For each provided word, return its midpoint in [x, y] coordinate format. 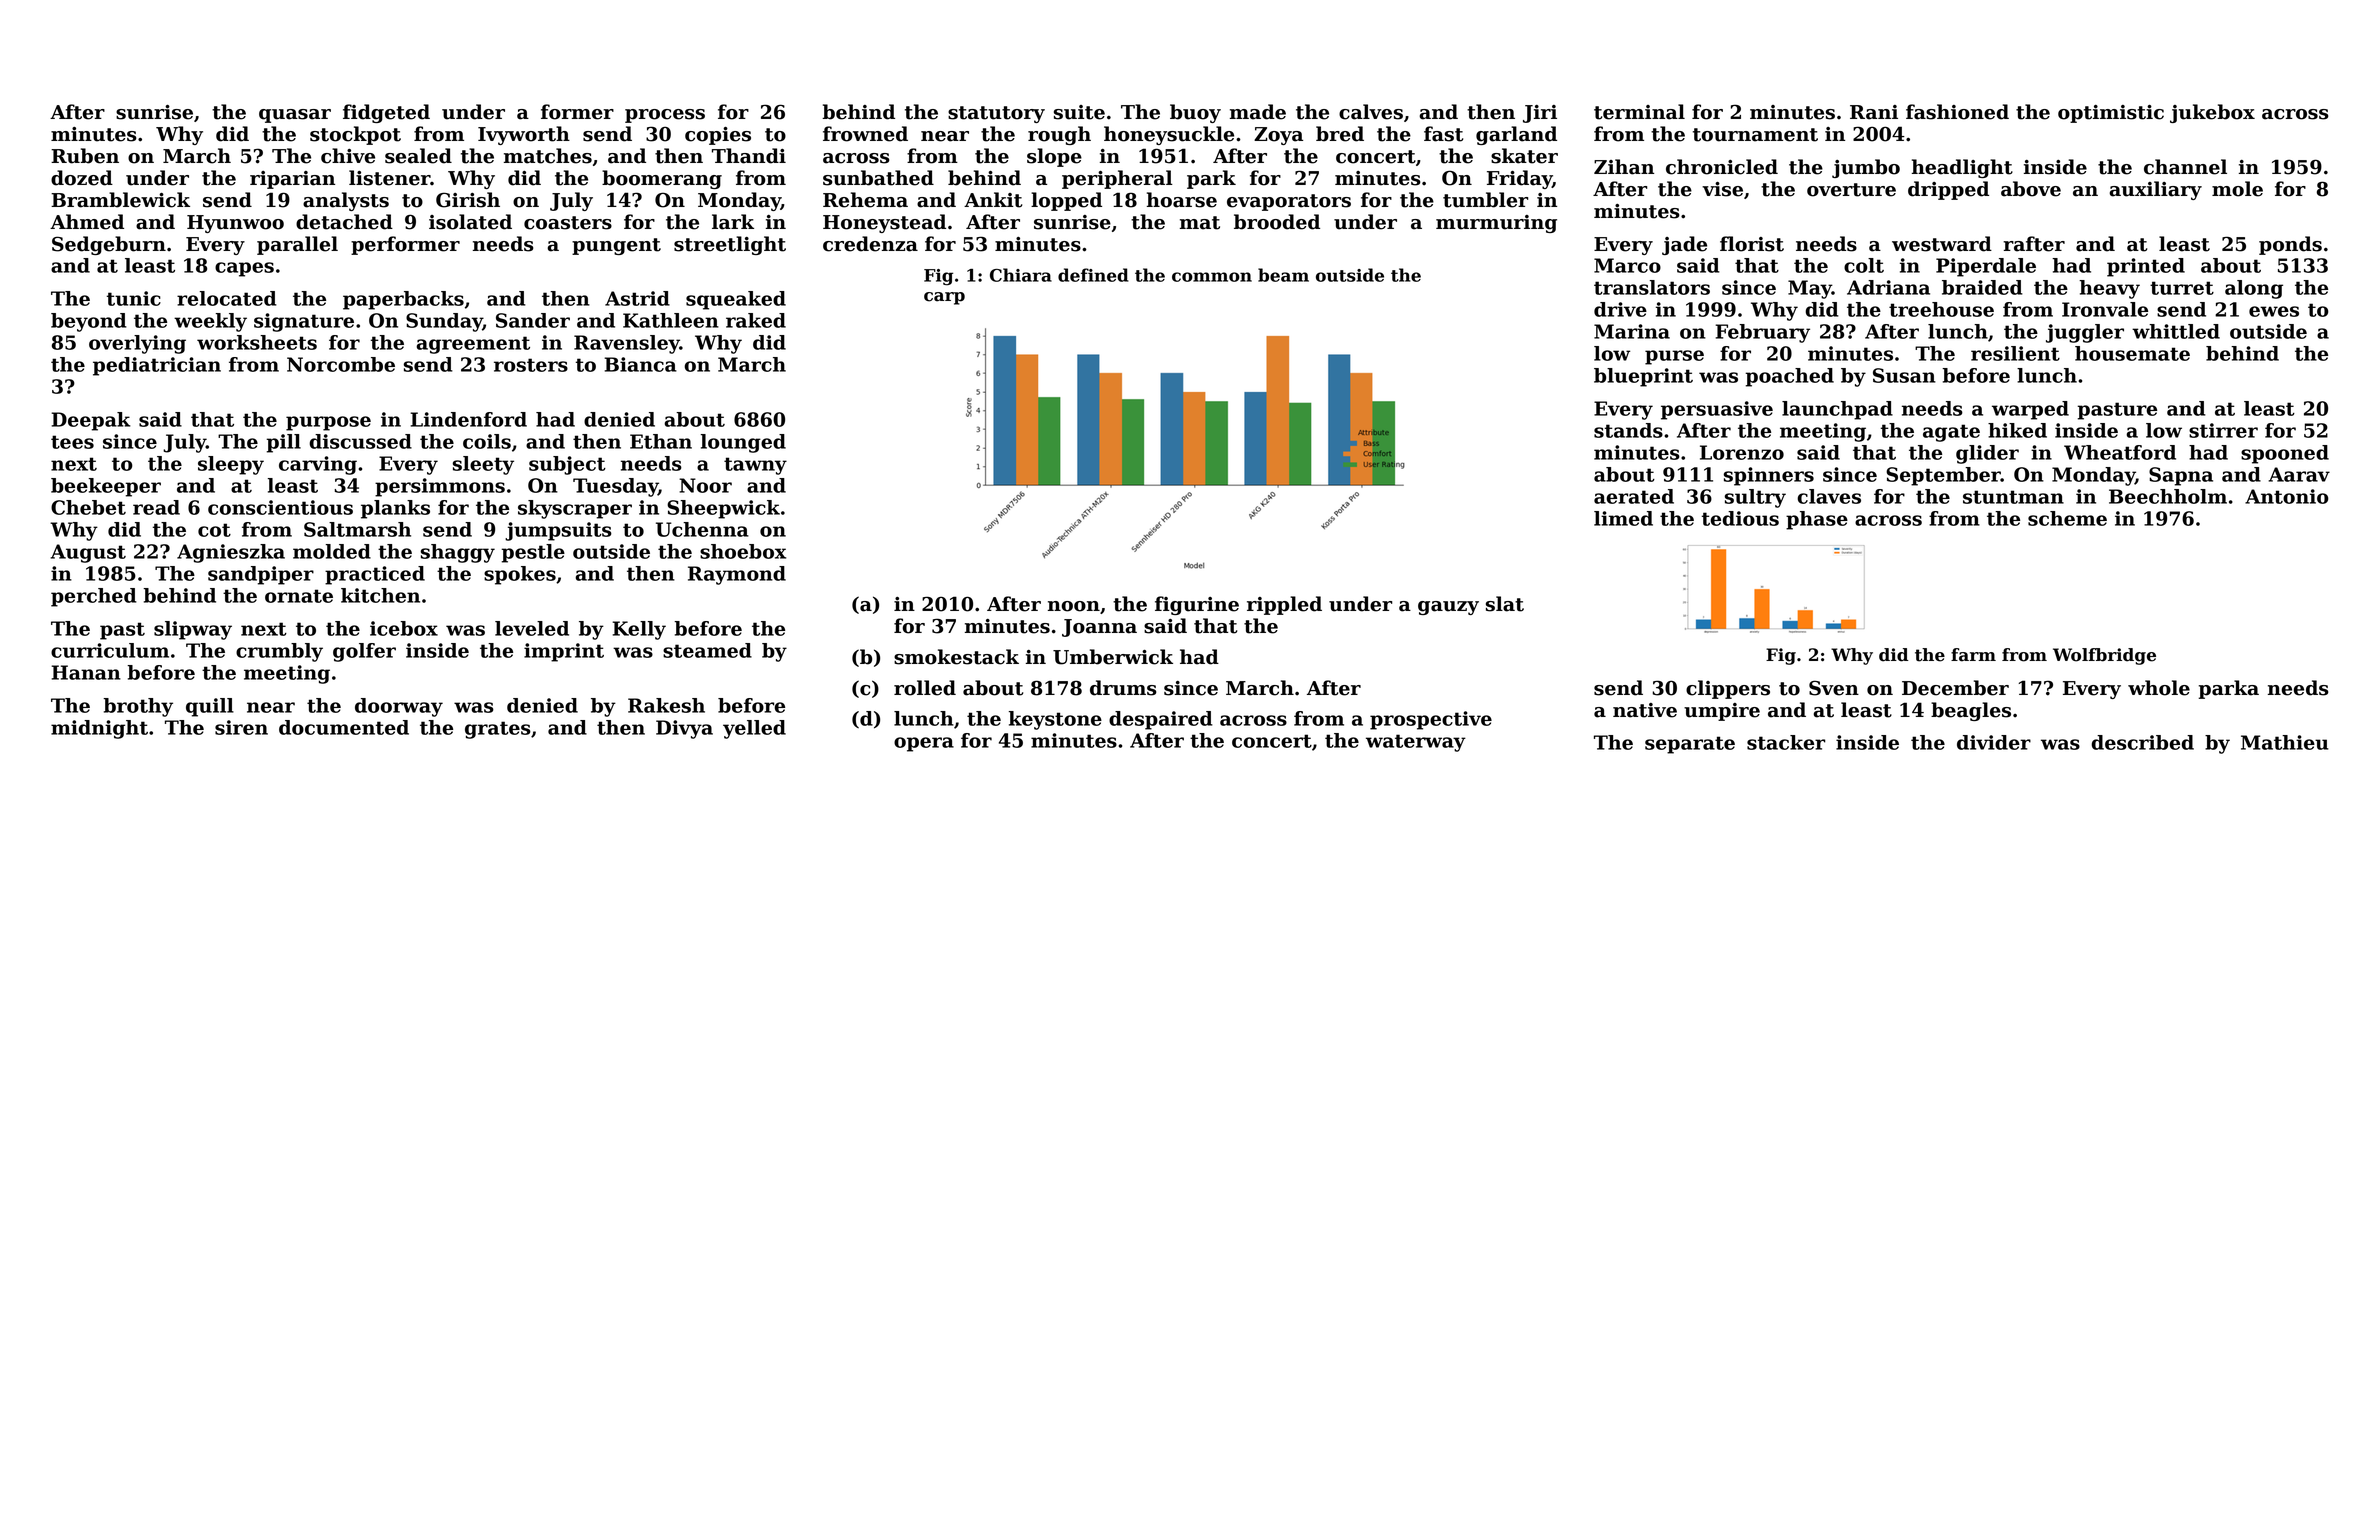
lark [733, 222]
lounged [743, 443]
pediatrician [157, 366]
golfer [364, 652]
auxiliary [2155, 190]
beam [1283, 275]
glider [1987, 454]
